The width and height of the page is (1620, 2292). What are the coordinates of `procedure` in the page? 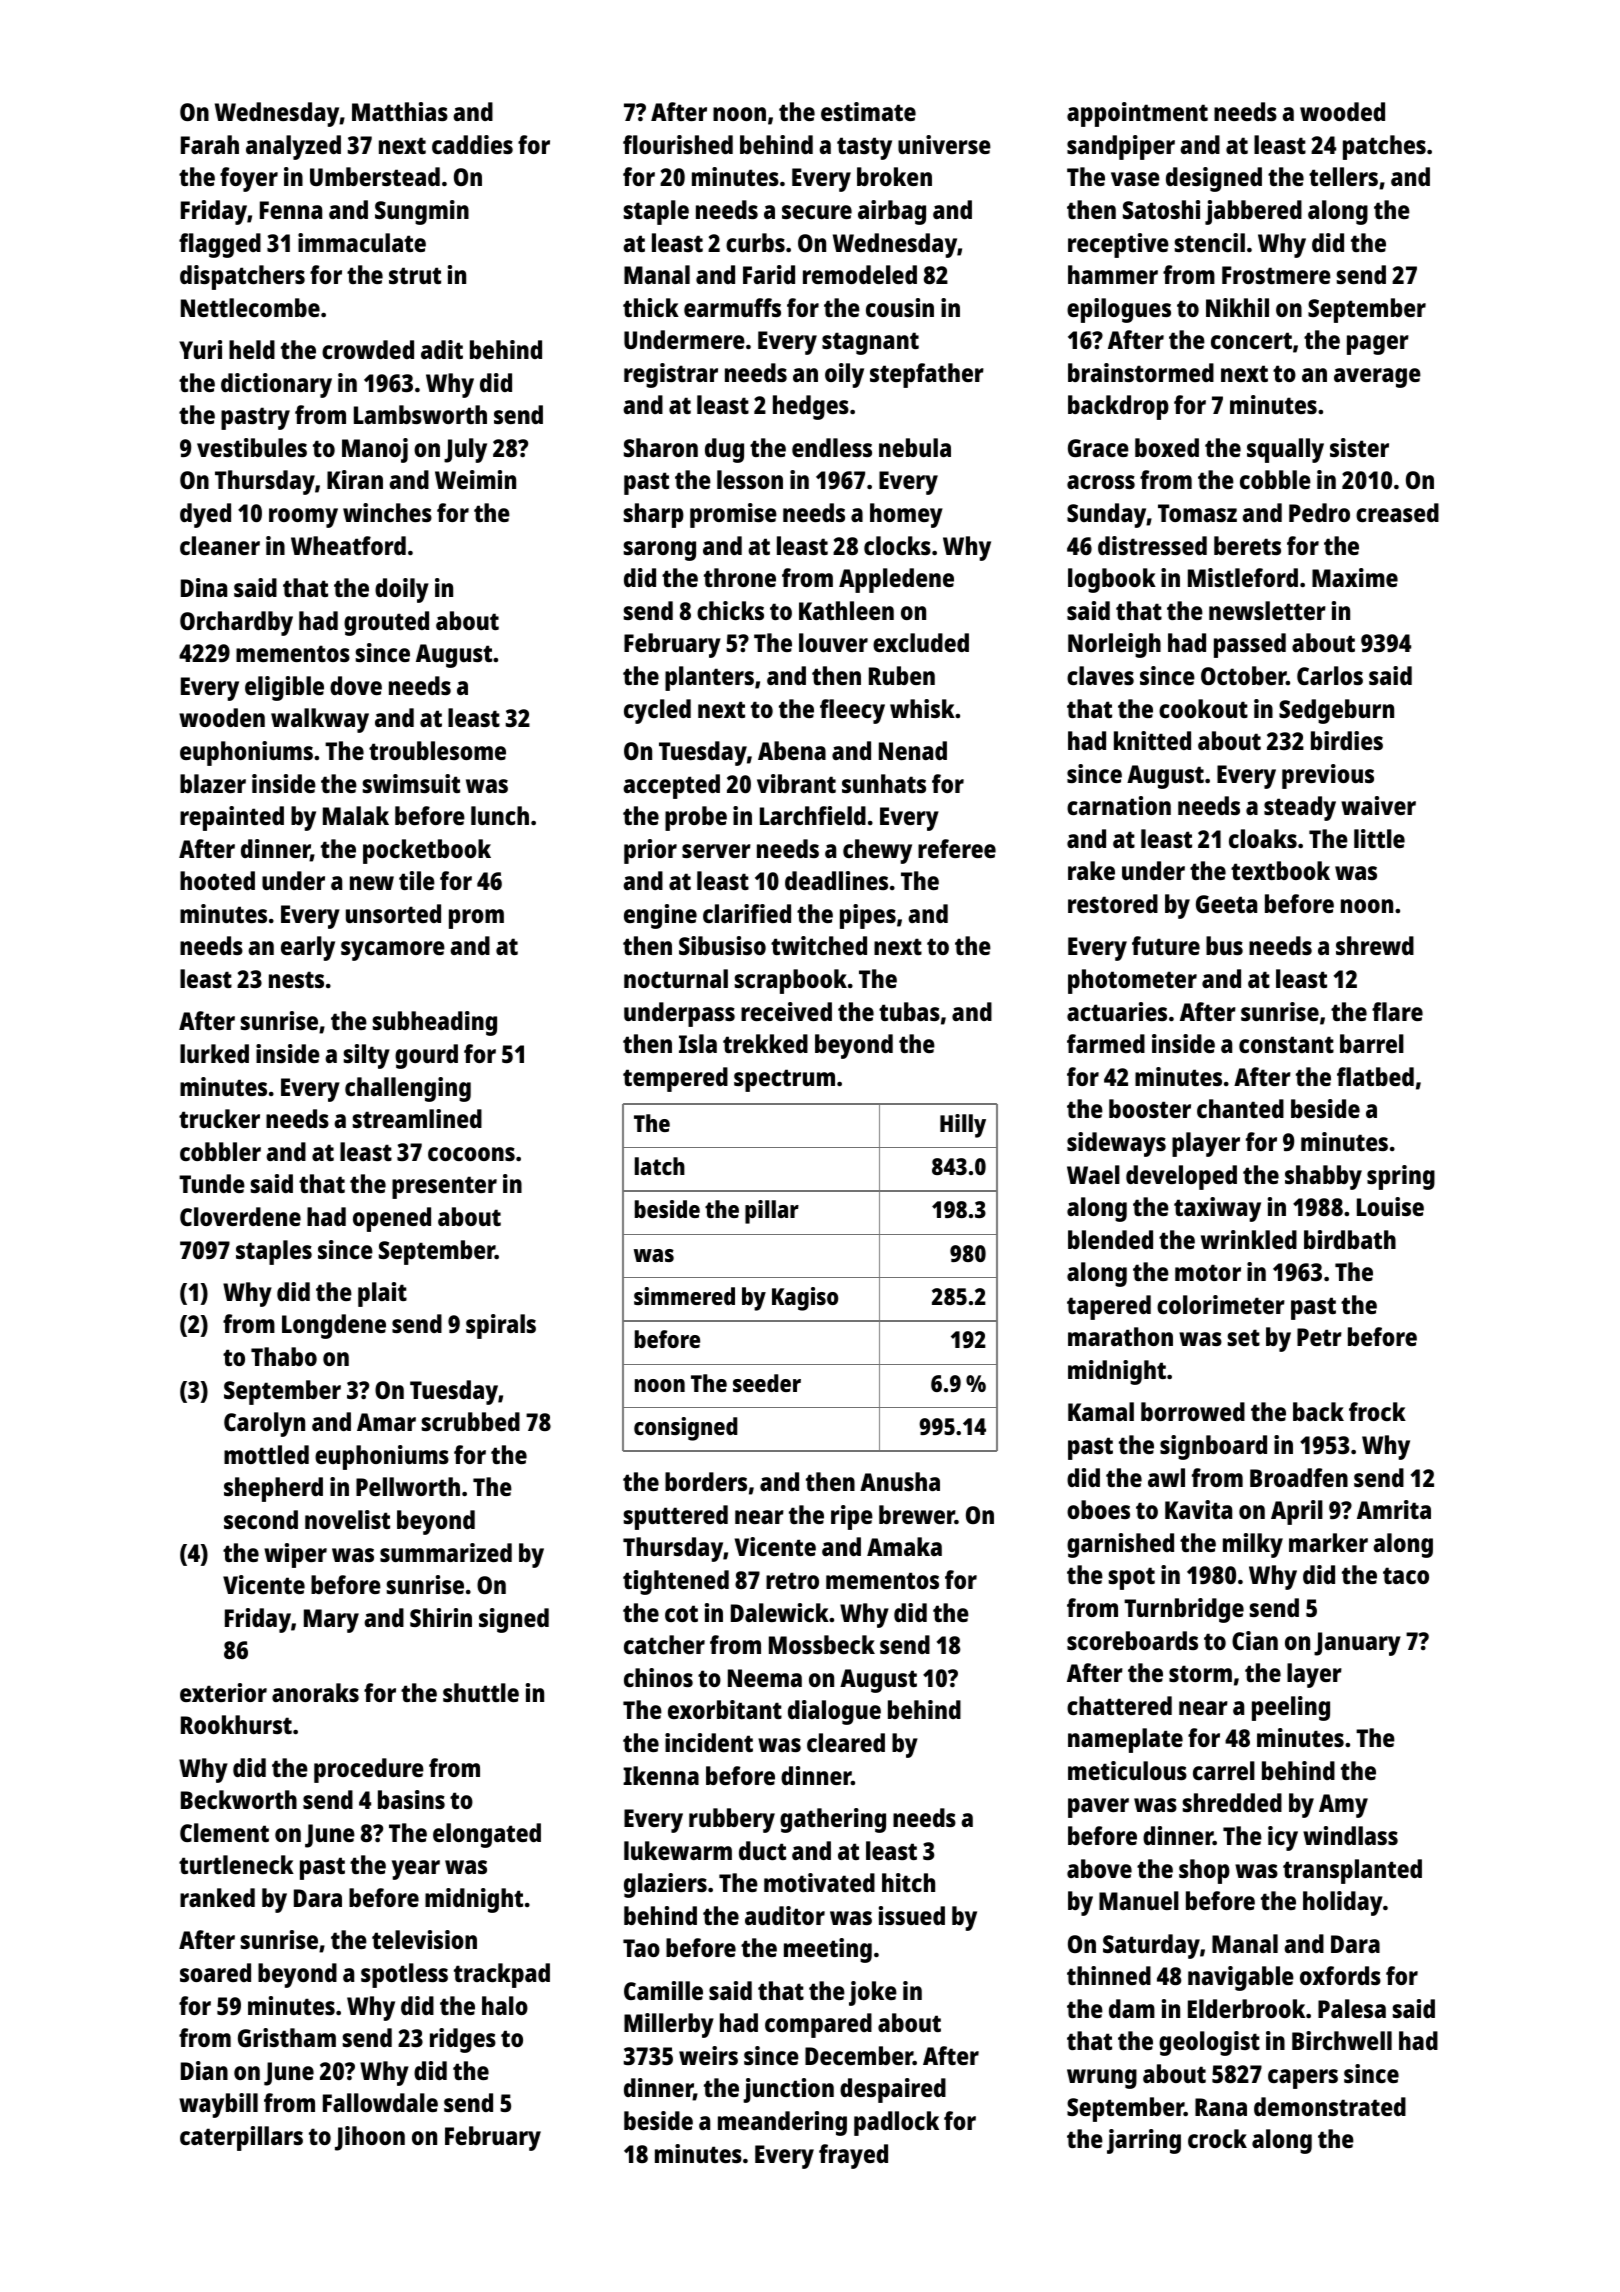 It's located at (369, 1770).
